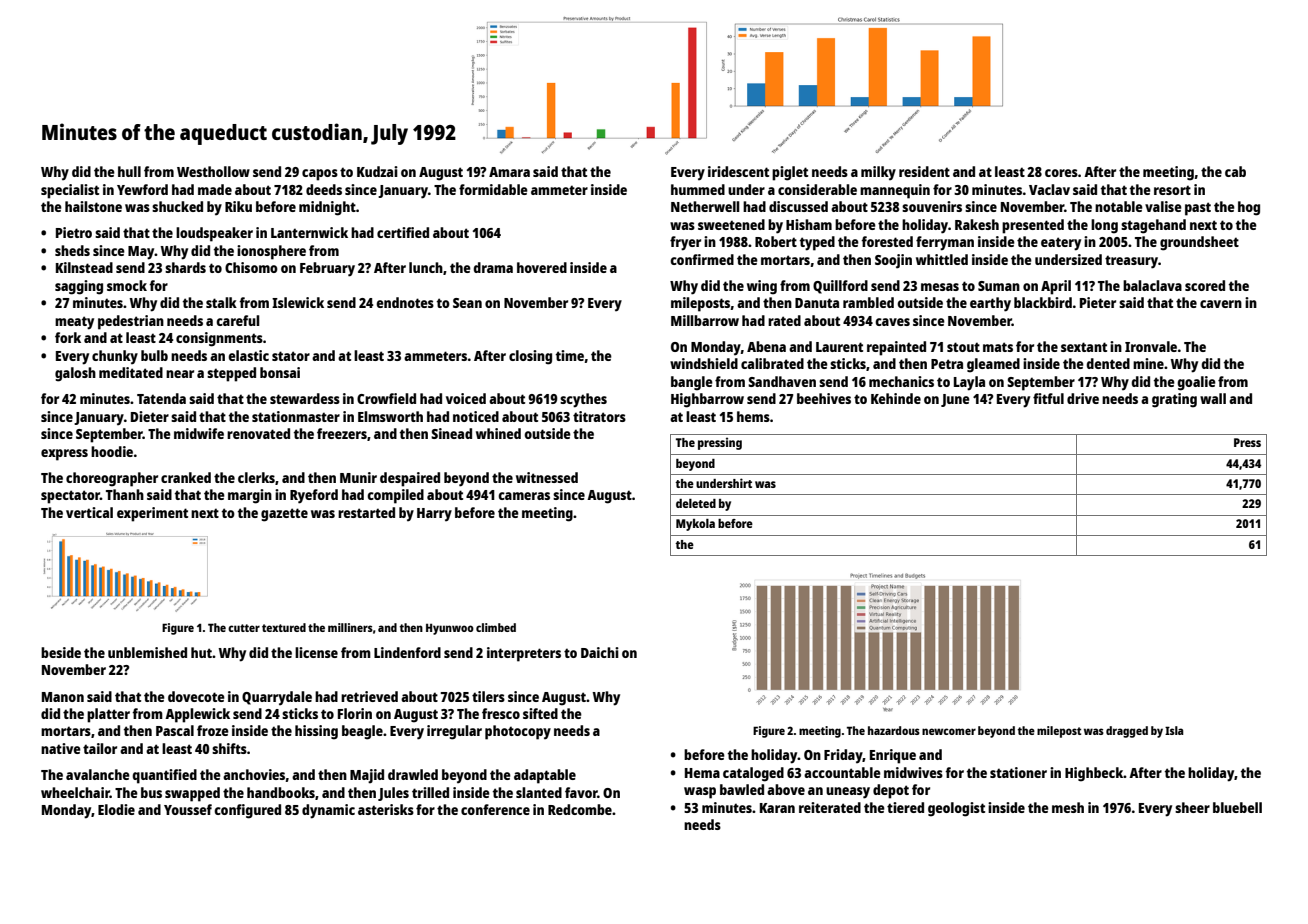  Describe the element at coordinates (493, 189) in the page. I see `formidable` at that location.
